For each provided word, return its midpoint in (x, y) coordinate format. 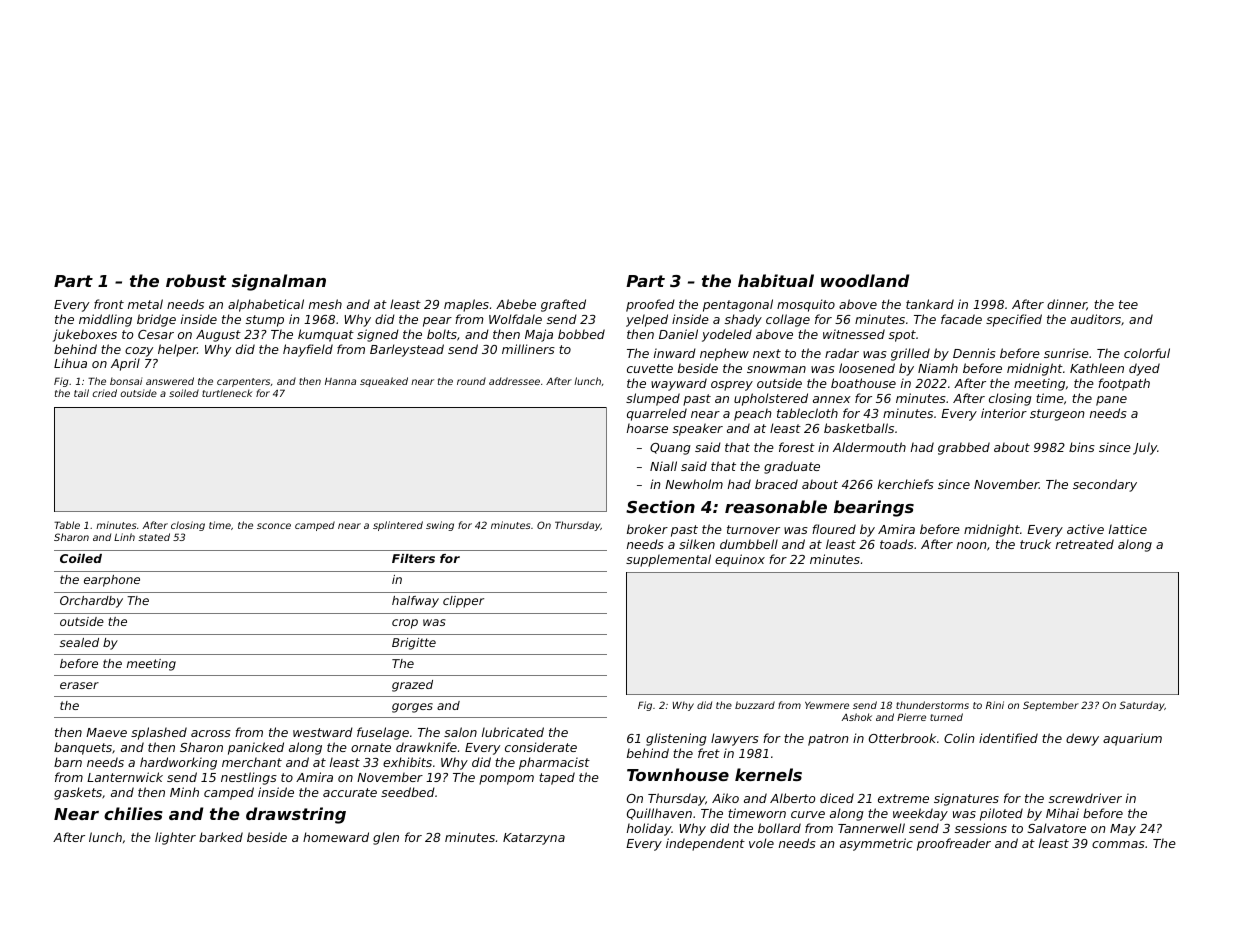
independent (705, 844)
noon (971, 545)
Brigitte (414, 644)
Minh (184, 792)
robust (196, 280)
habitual (776, 280)
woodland (865, 280)
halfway (415, 602)
